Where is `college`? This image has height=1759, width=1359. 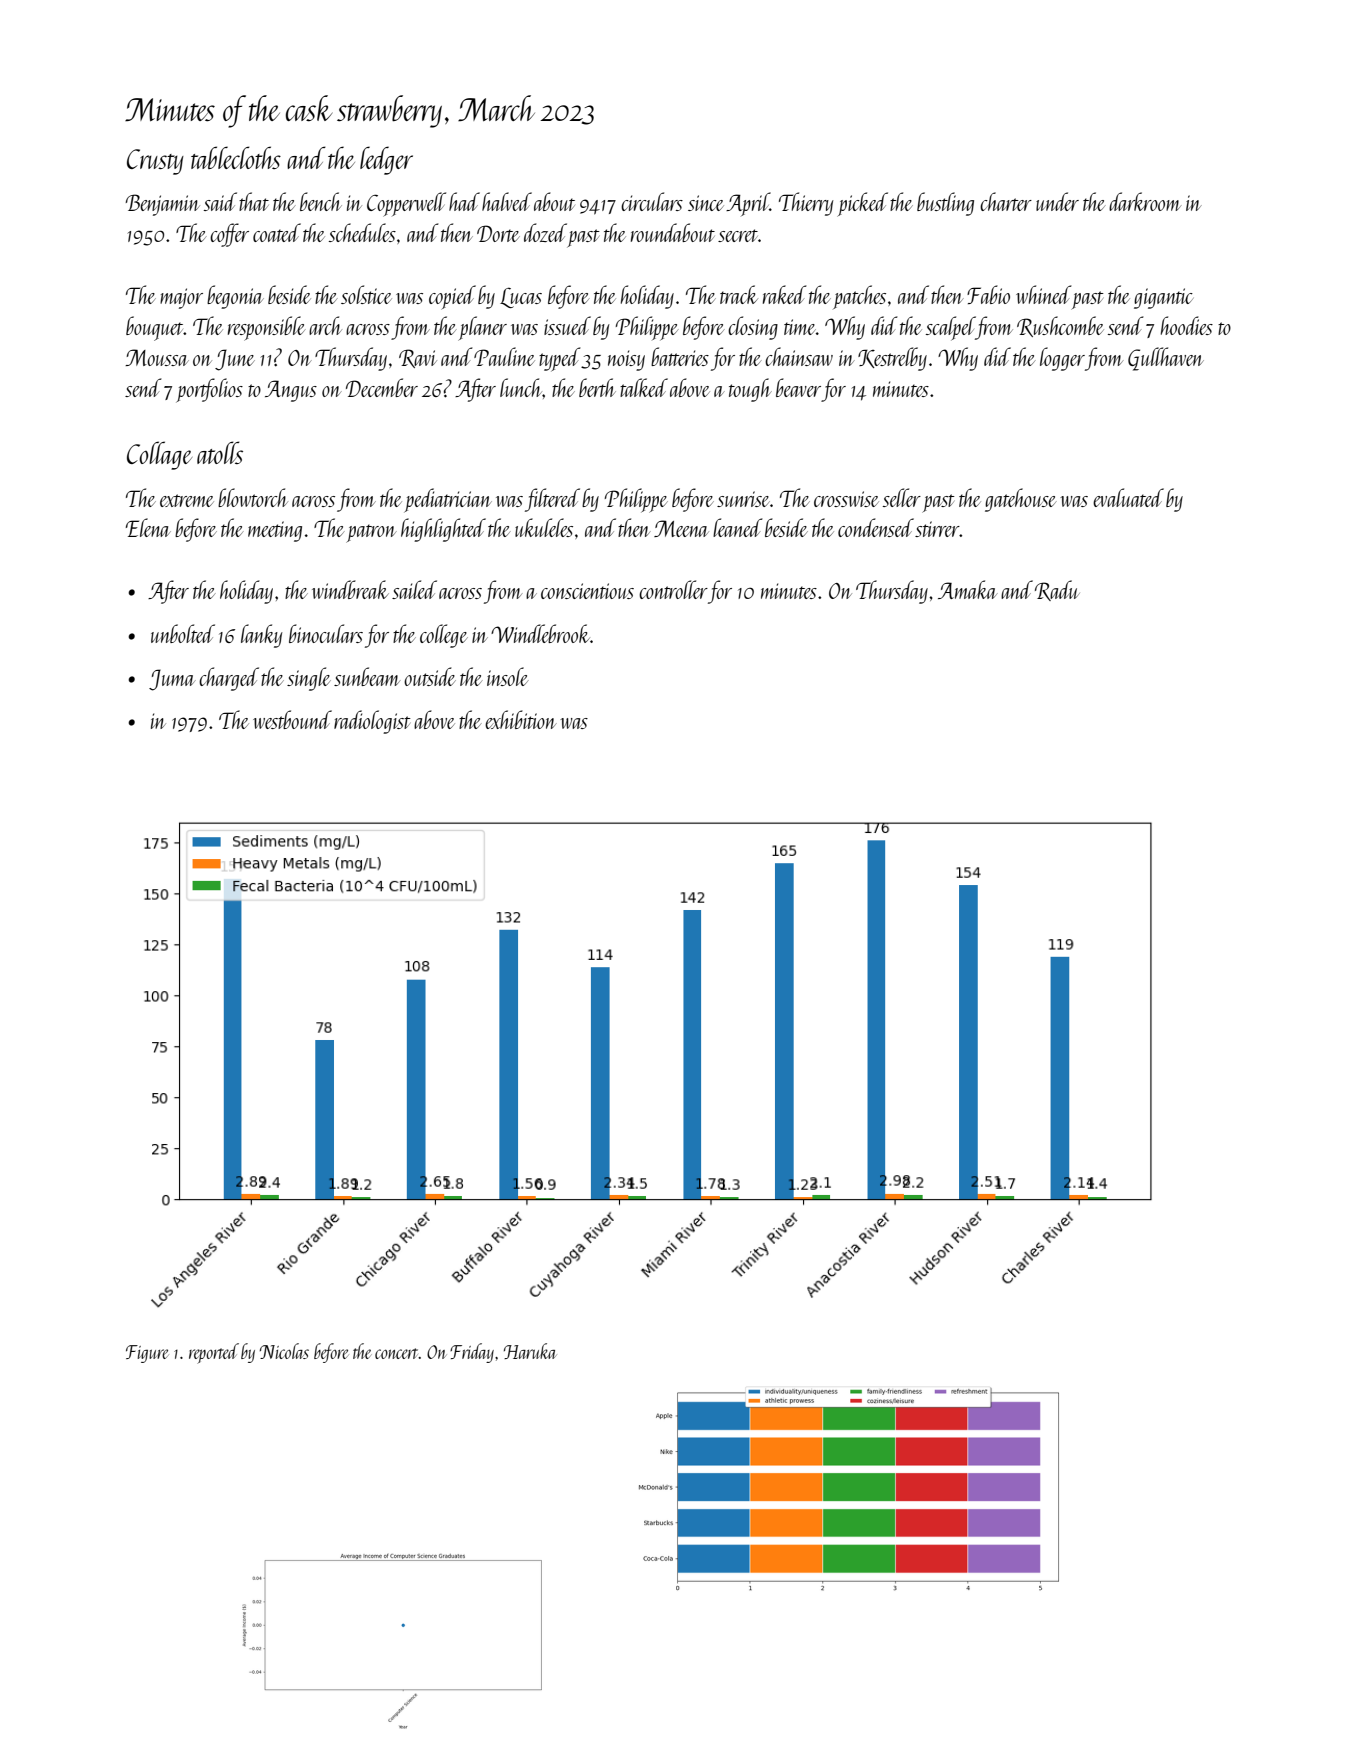 college is located at coordinates (444, 636).
